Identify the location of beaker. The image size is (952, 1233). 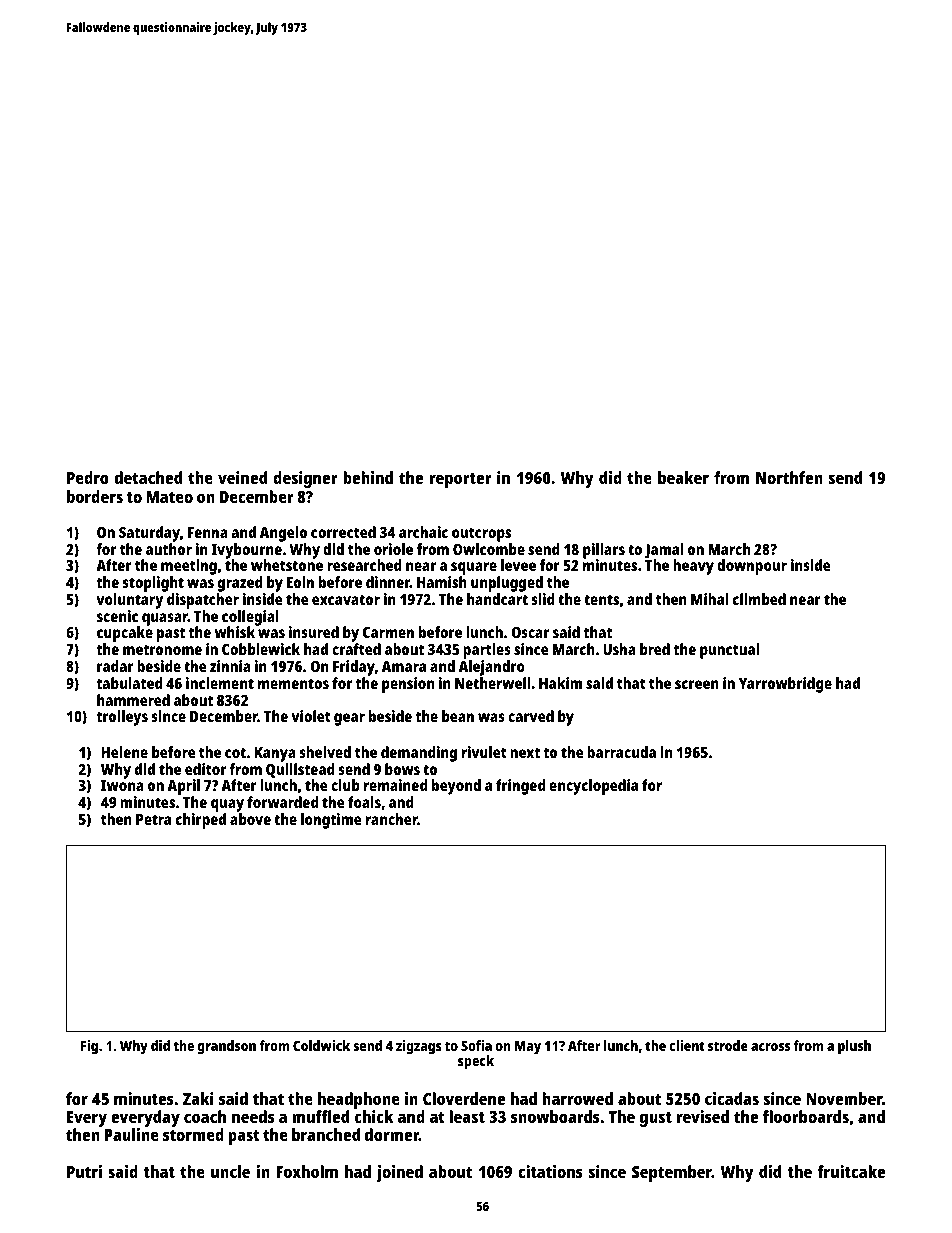
(683, 477).
